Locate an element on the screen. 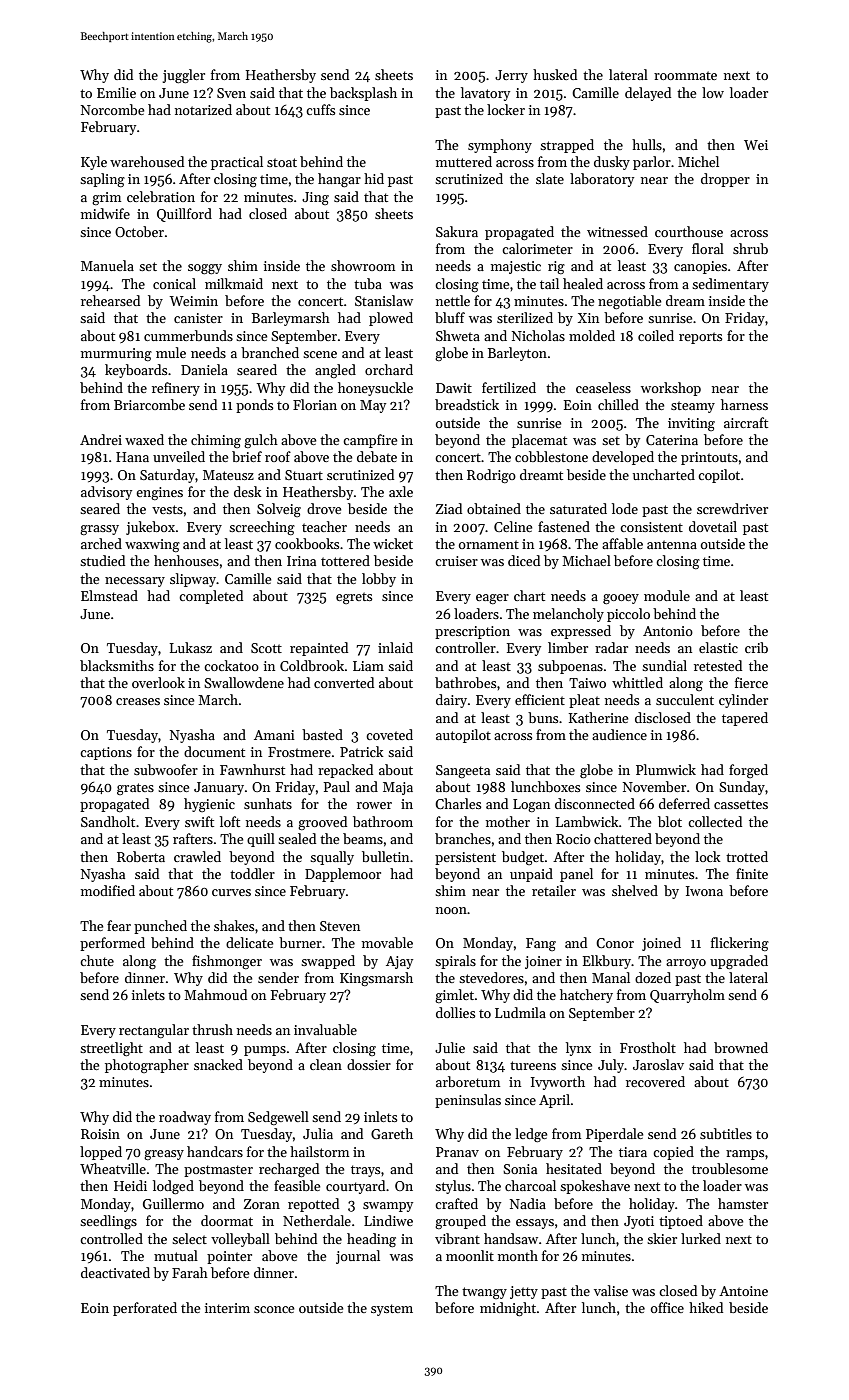 The height and width of the screenshot is (1400, 849). juggler is located at coordinates (184, 76).
